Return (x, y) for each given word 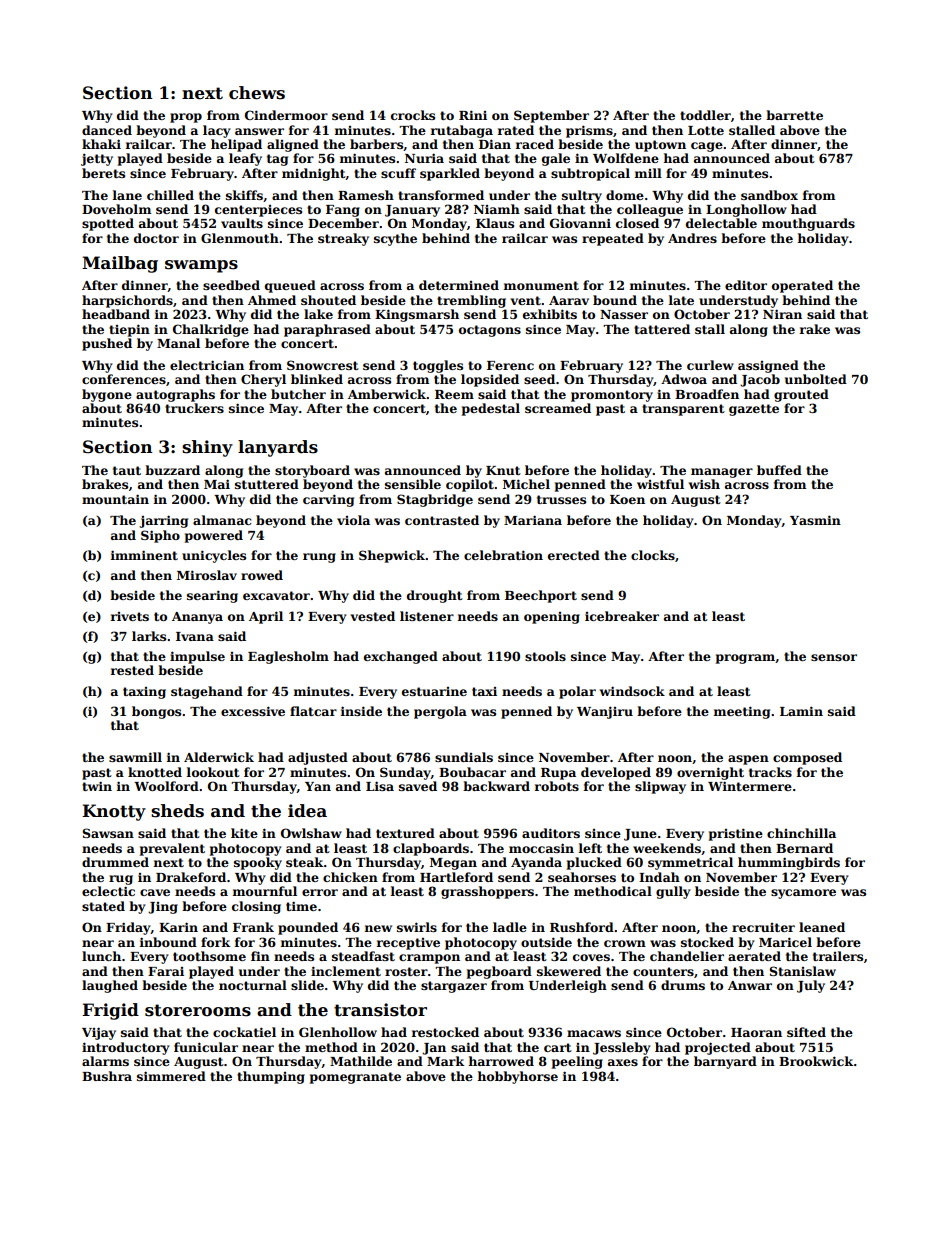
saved (418, 786)
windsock (632, 691)
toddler (705, 115)
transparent (683, 410)
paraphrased (327, 330)
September (551, 116)
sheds (177, 811)
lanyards (278, 448)
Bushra (107, 1076)
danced (107, 130)
